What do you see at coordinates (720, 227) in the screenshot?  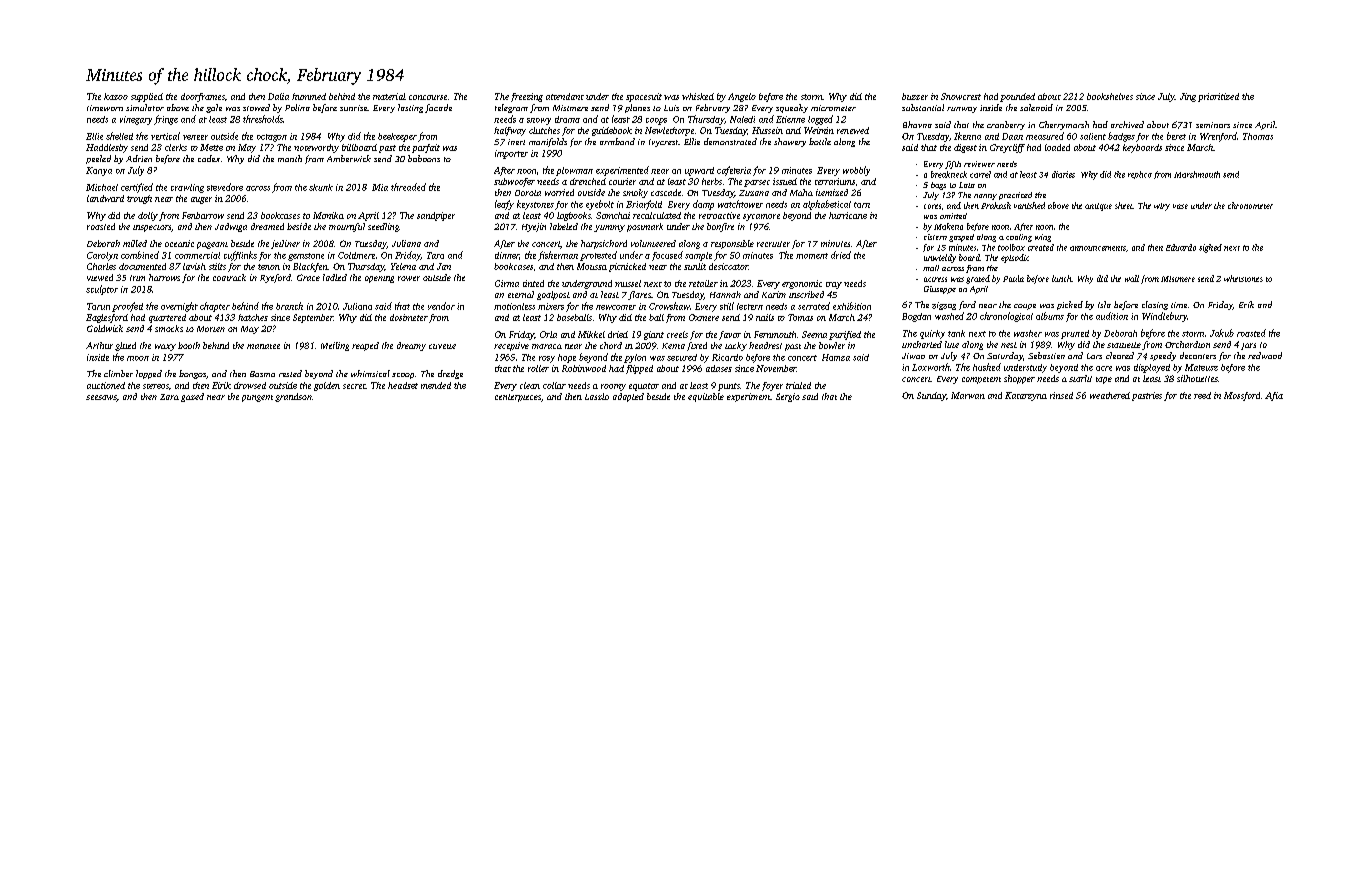 I see `bonfire` at bounding box center [720, 227].
